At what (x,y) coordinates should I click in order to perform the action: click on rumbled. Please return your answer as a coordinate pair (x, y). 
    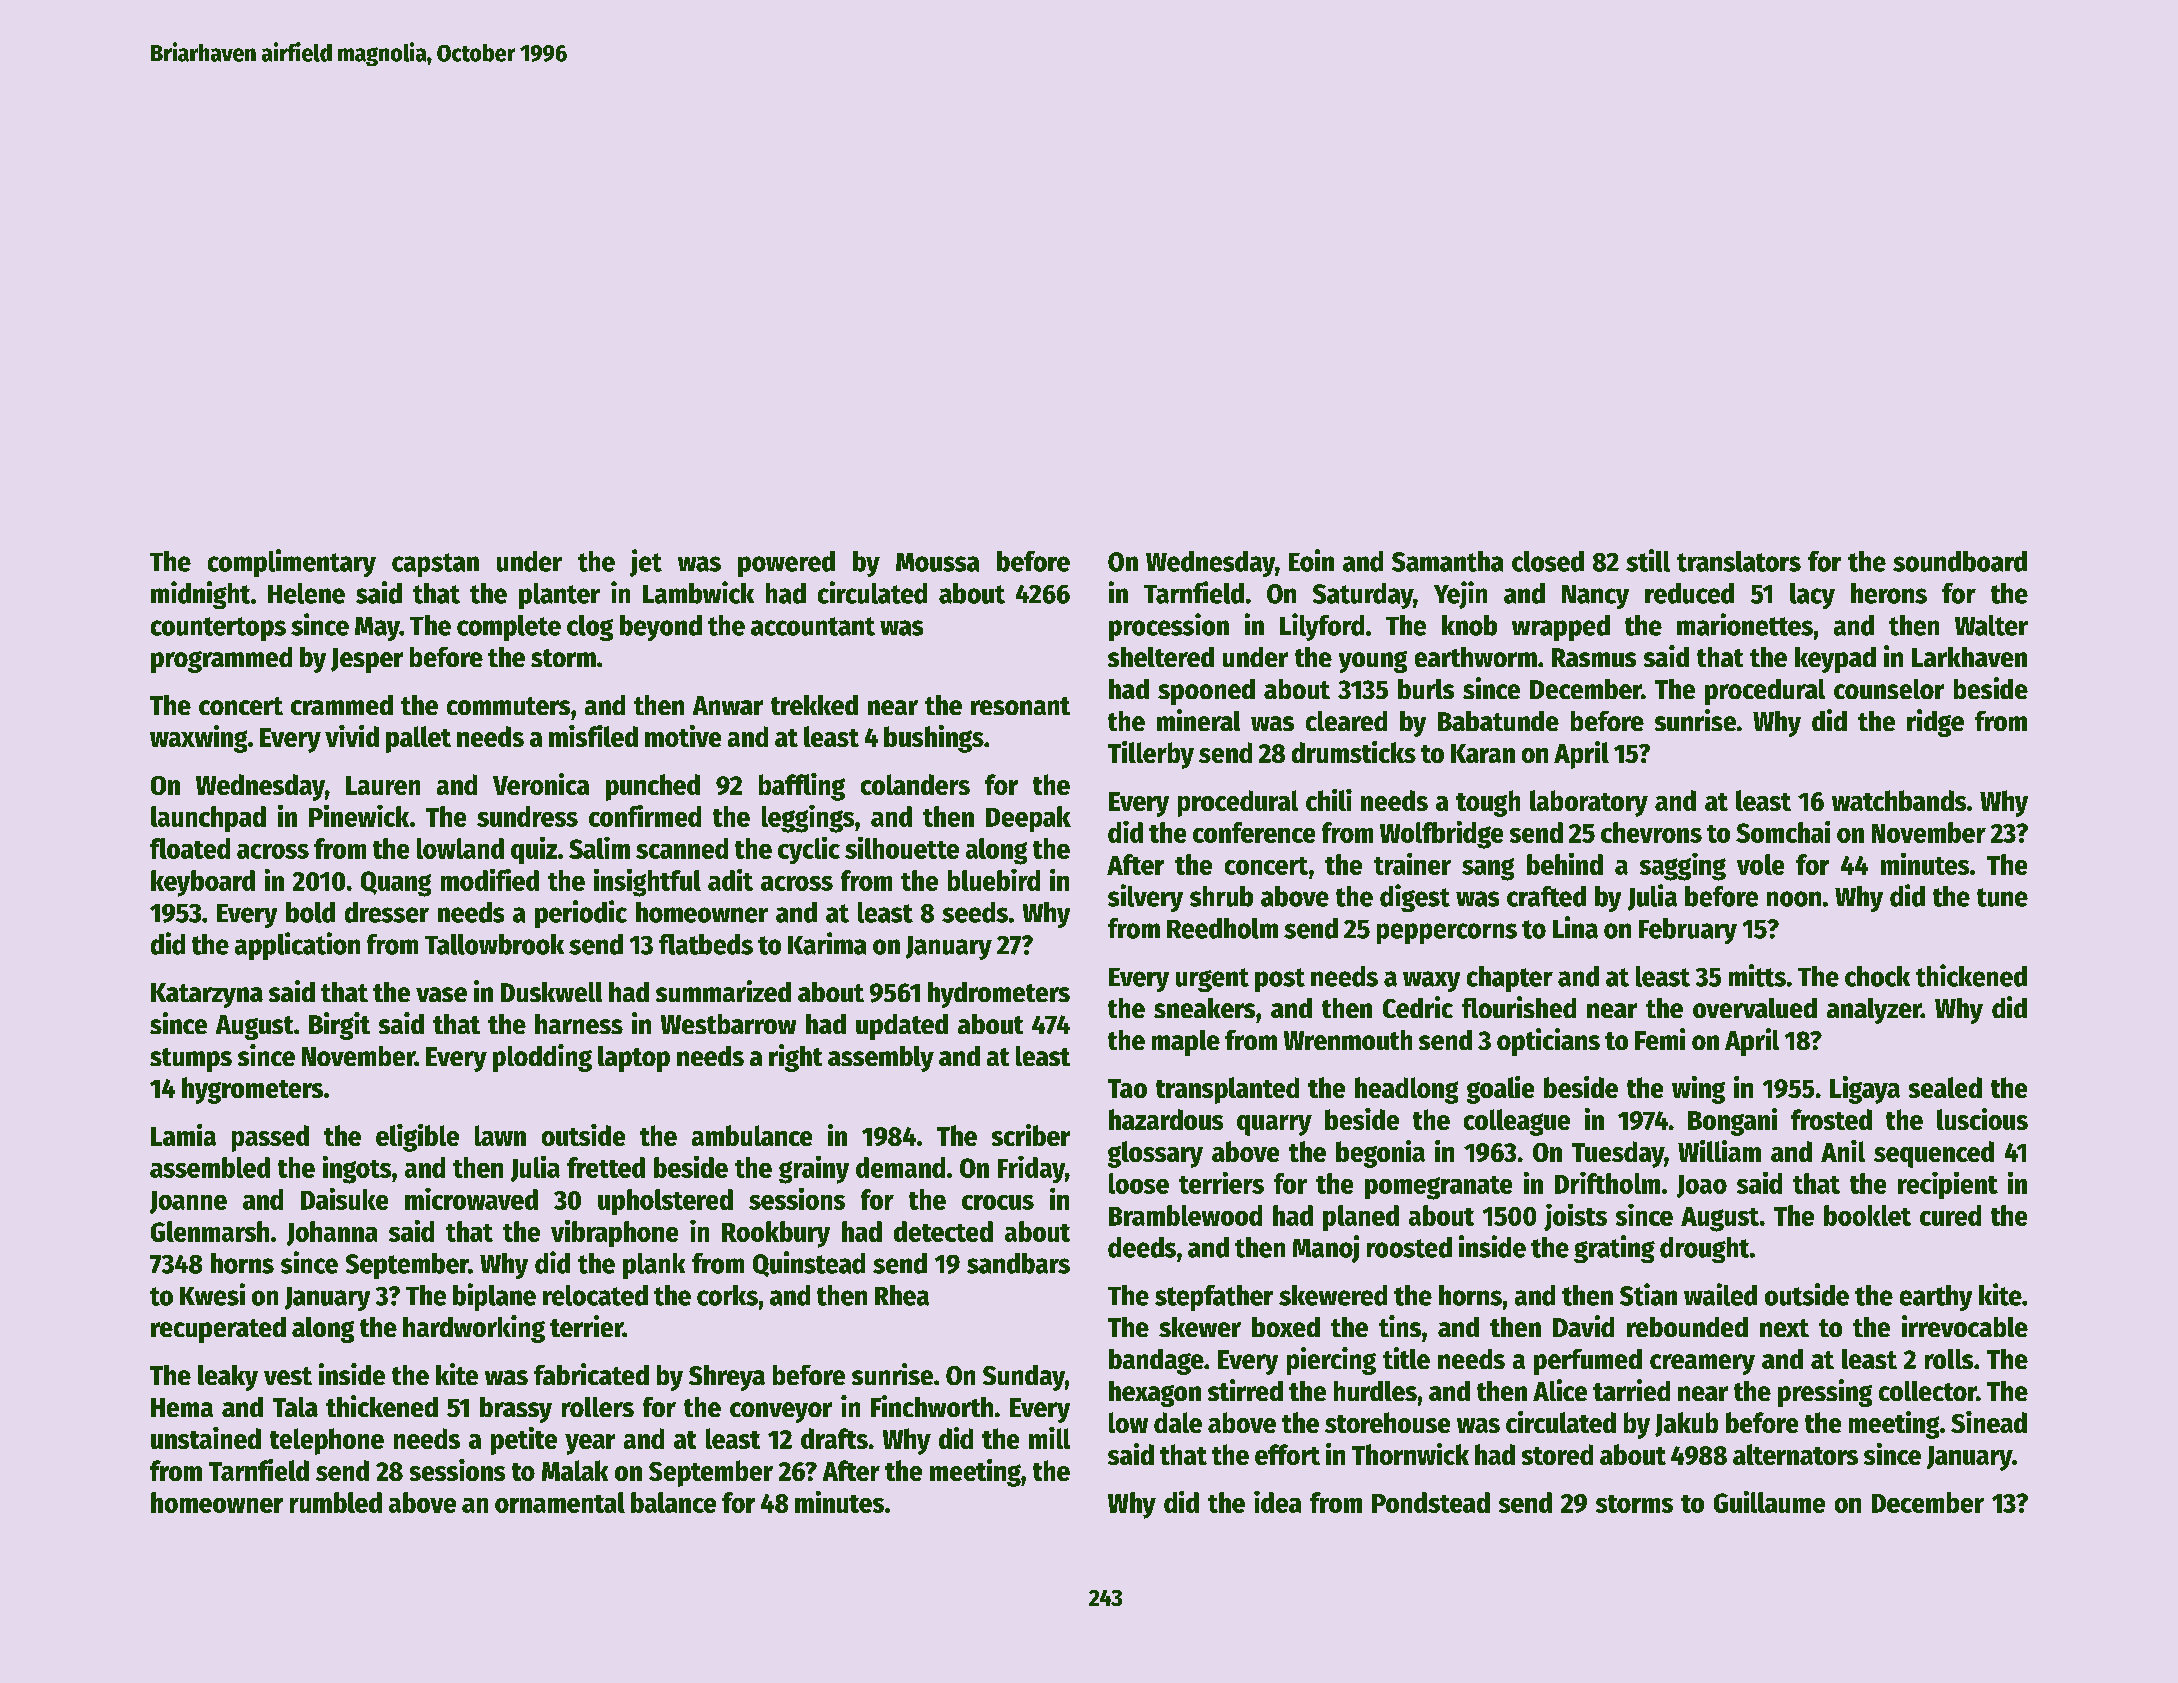
    Looking at the image, I should click on (336, 1502).
